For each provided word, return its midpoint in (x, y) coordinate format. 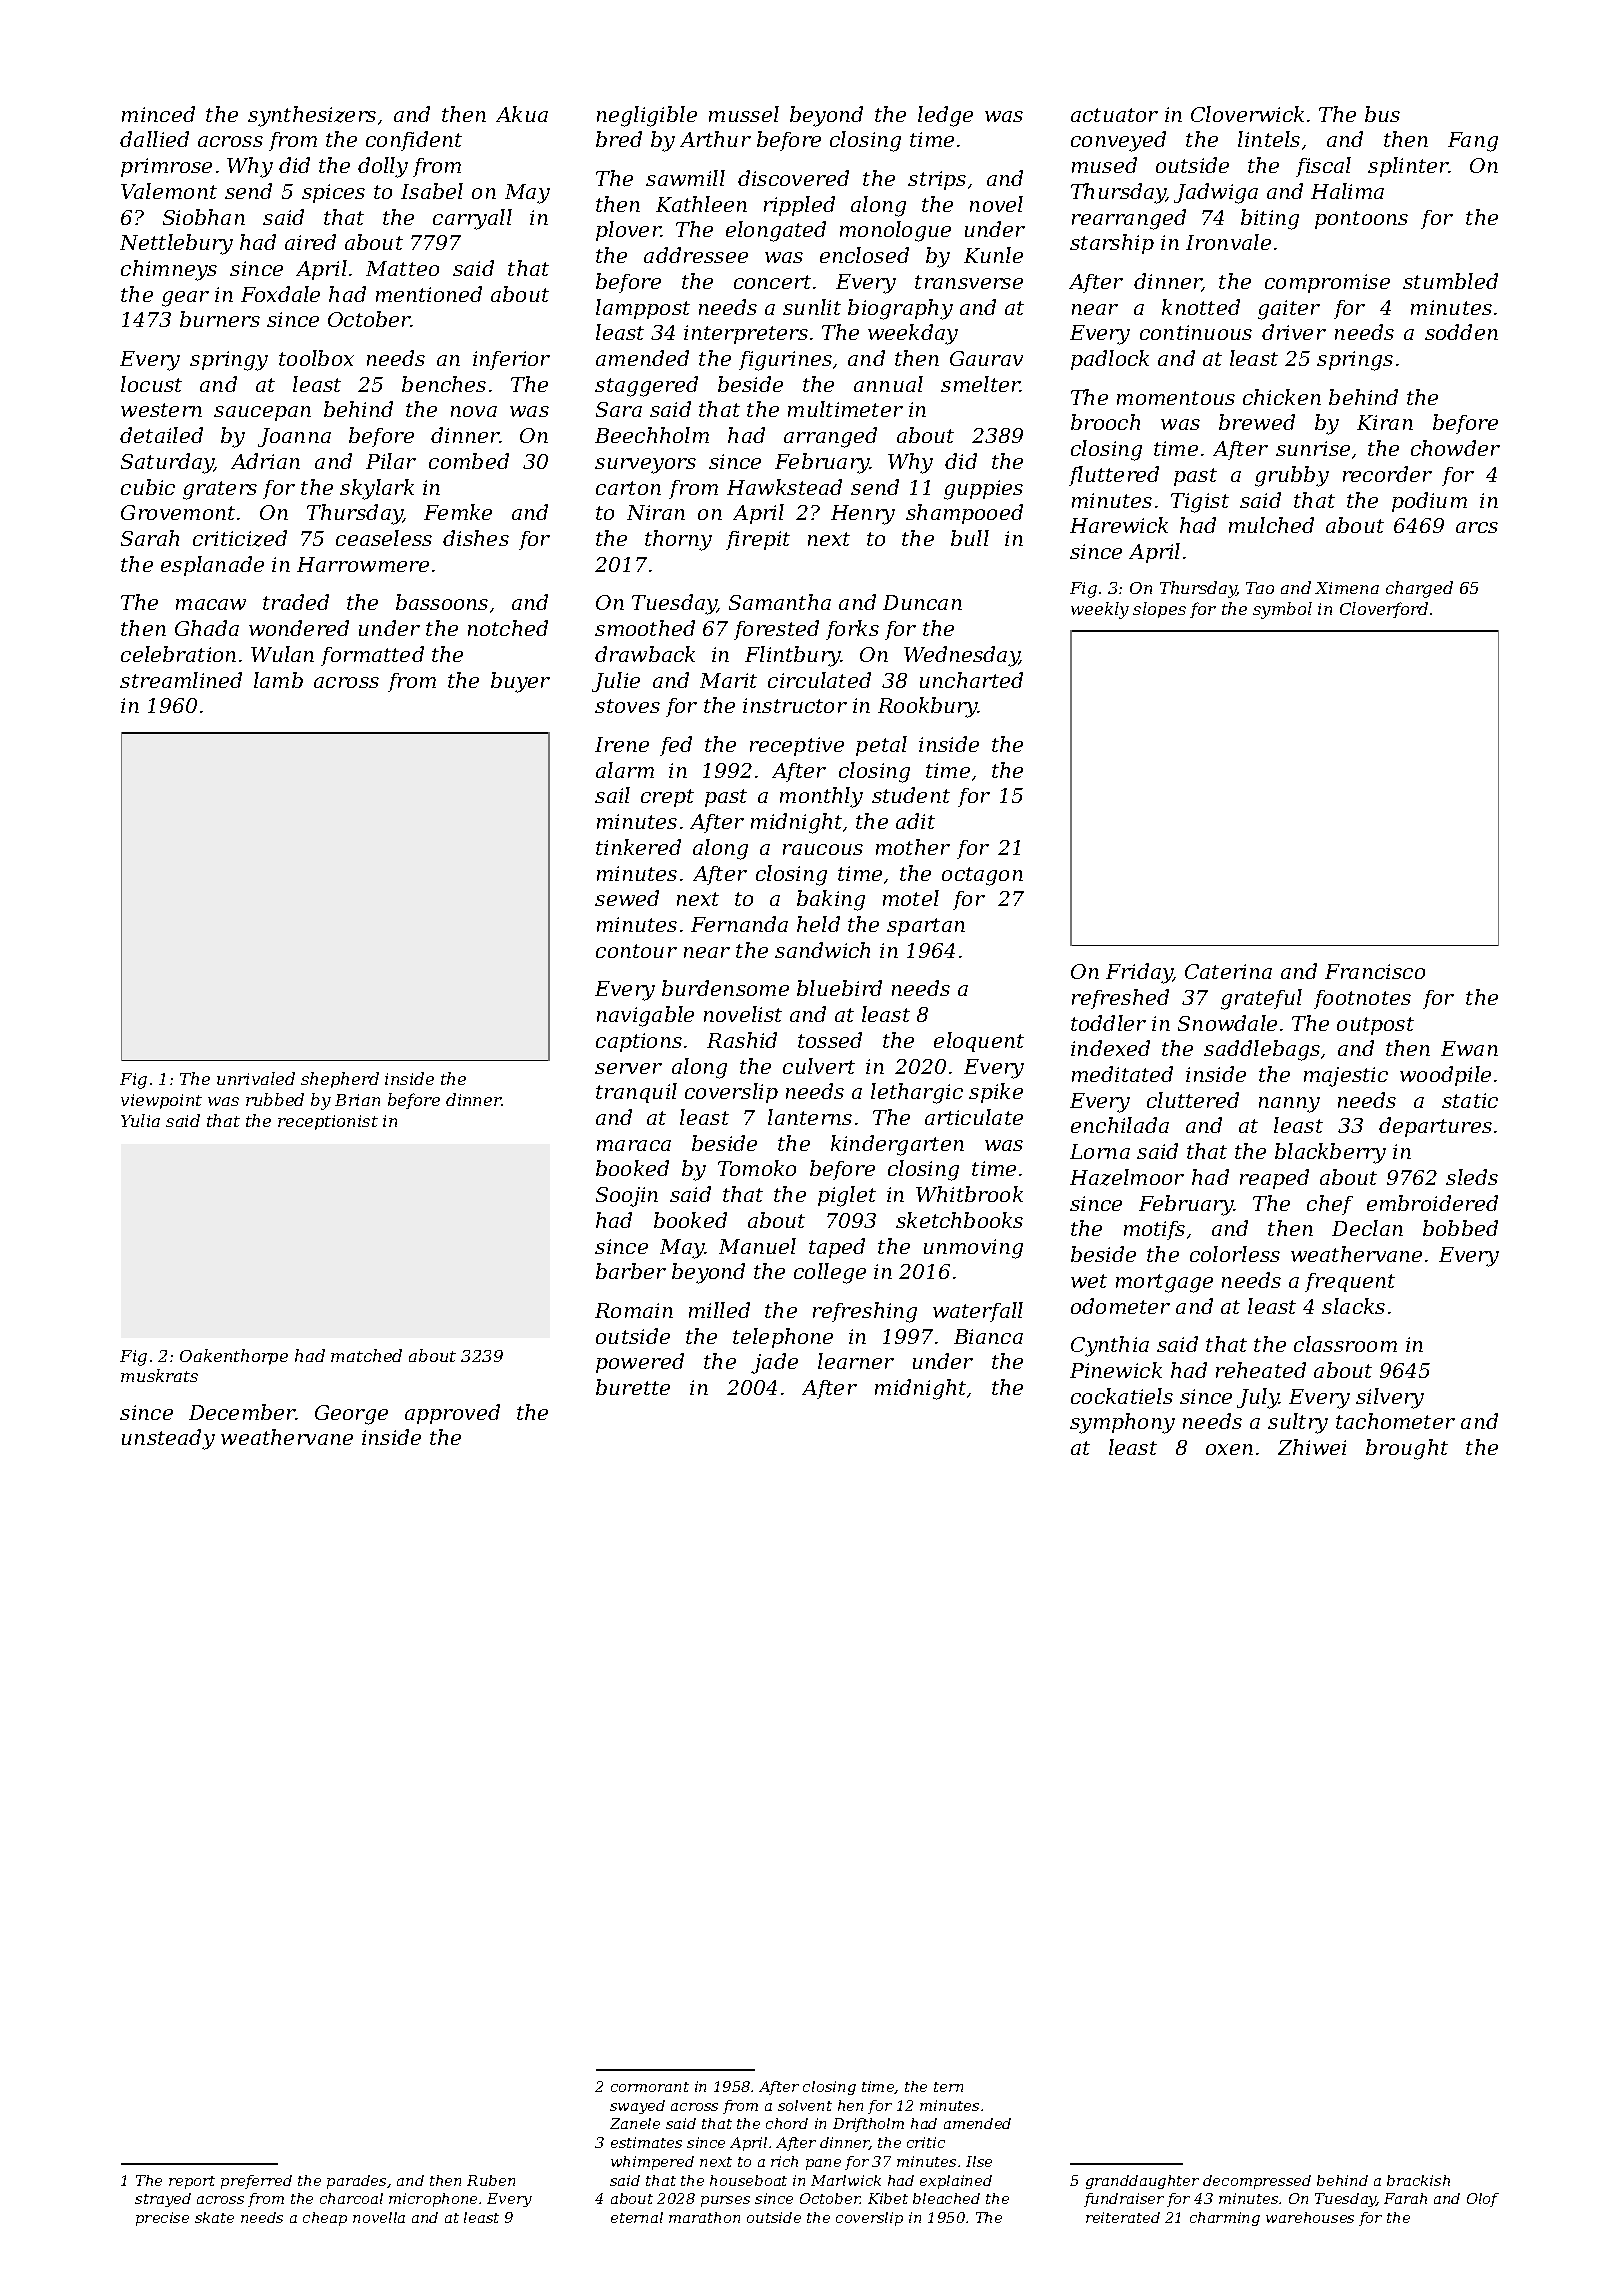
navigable (645, 1016)
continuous (1196, 332)
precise (162, 2219)
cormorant (650, 2087)
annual (888, 384)
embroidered (1432, 1203)
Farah (1405, 2198)
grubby (1292, 476)
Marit (728, 680)
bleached (946, 2198)
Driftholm (868, 2125)
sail (612, 795)
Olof (1483, 2200)
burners (220, 319)
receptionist (328, 1122)
